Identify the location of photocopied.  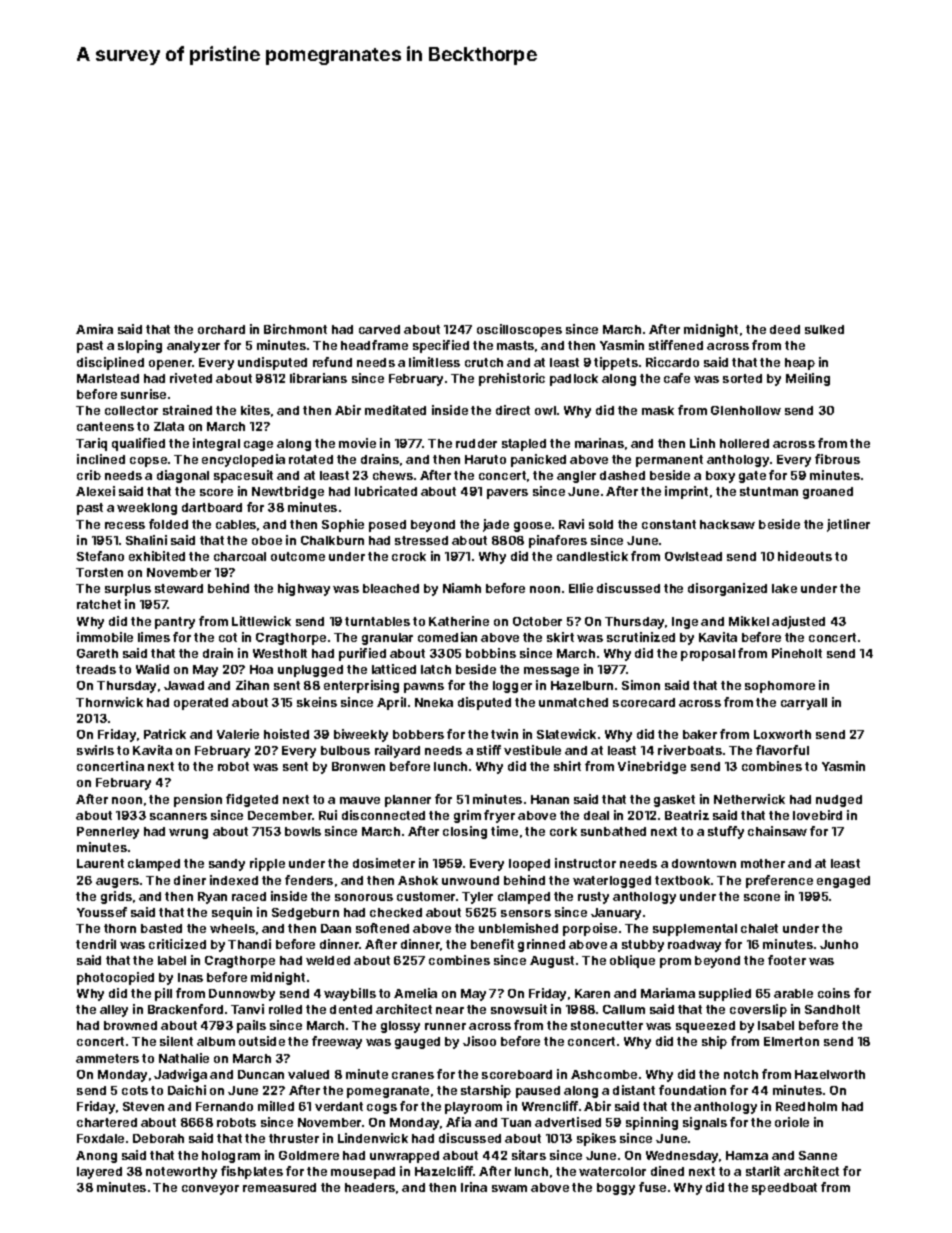
(115, 978).
